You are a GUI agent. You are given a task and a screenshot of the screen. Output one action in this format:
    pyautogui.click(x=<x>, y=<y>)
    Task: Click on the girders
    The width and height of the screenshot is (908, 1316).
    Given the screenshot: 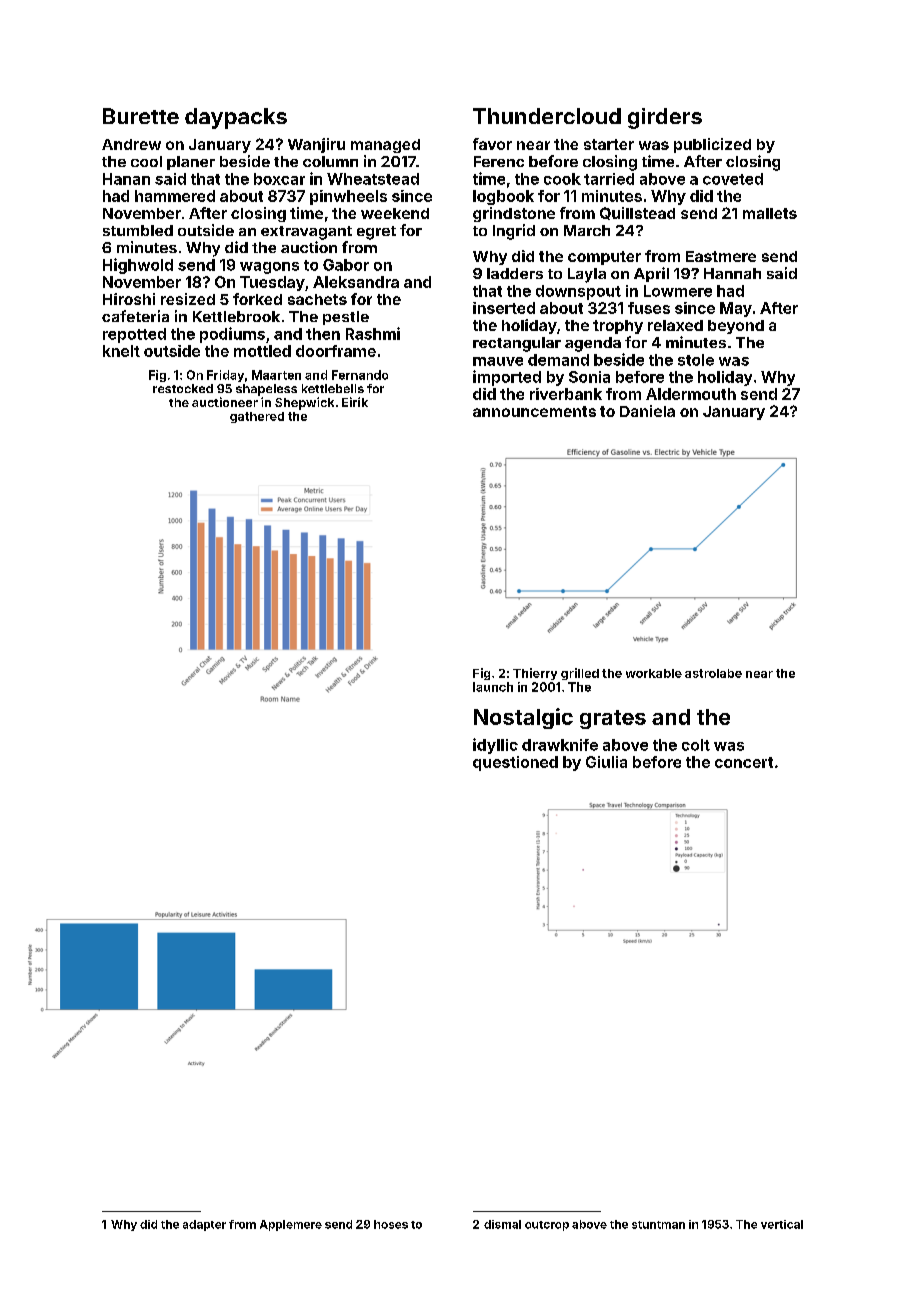 What is the action you would take?
    pyautogui.click(x=665, y=118)
